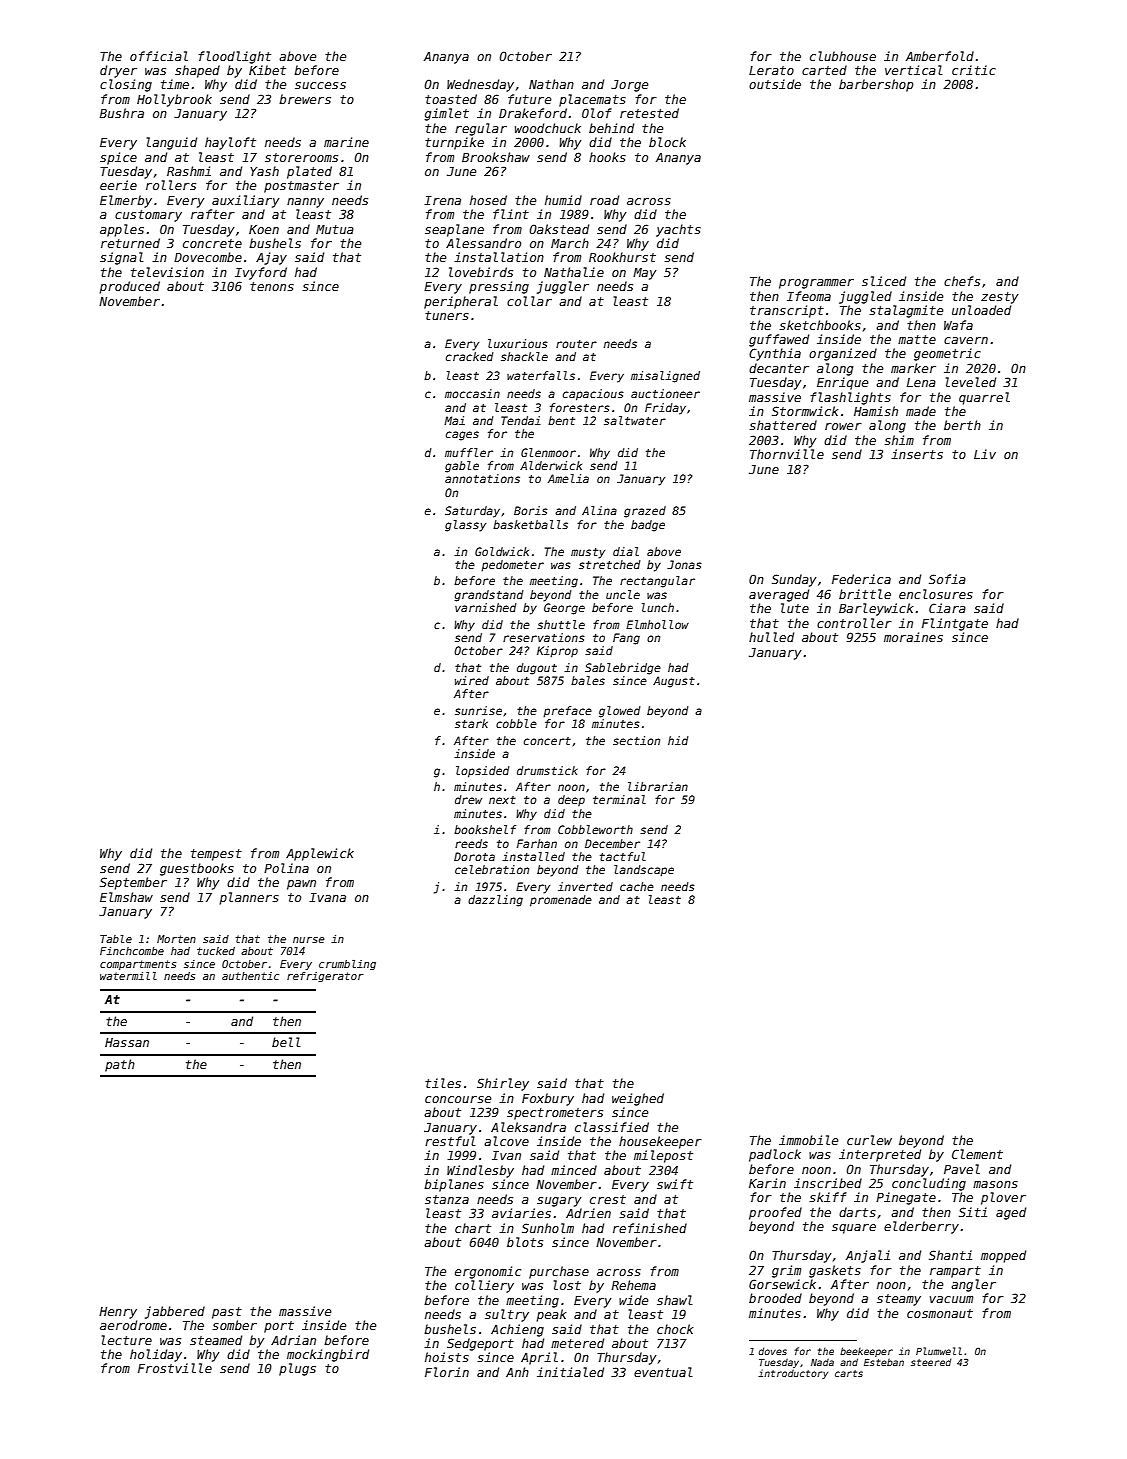 The width and height of the screenshot is (1127, 1459). What do you see at coordinates (977, 1154) in the screenshot?
I see `Clement` at bounding box center [977, 1154].
